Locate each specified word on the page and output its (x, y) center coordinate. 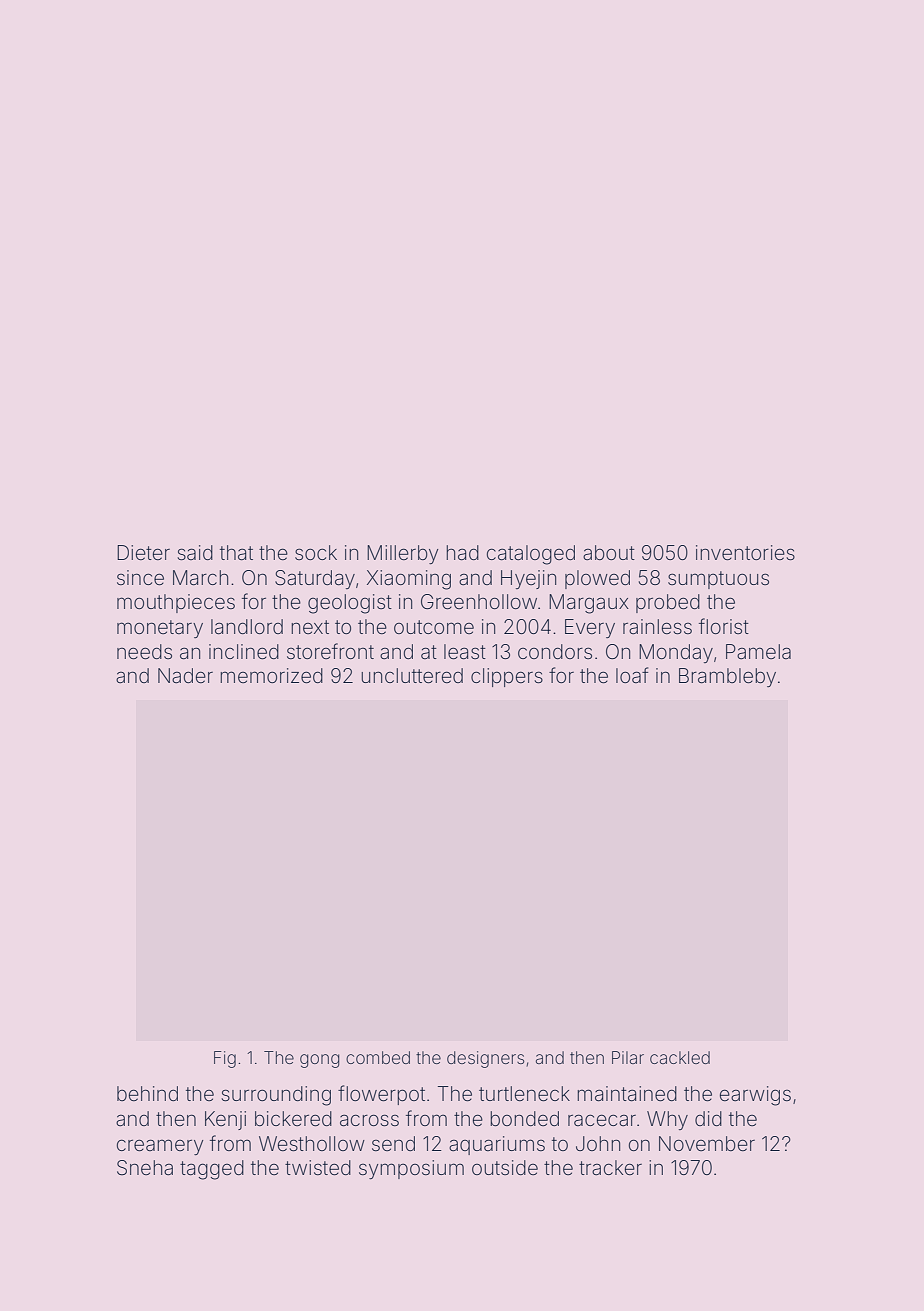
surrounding (276, 1096)
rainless (657, 626)
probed (668, 603)
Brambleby (727, 677)
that (236, 552)
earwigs (755, 1096)
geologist (350, 604)
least (465, 651)
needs (144, 651)
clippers (507, 677)
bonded (524, 1118)
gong (319, 1061)
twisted (318, 1167)
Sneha (145, 1168)
